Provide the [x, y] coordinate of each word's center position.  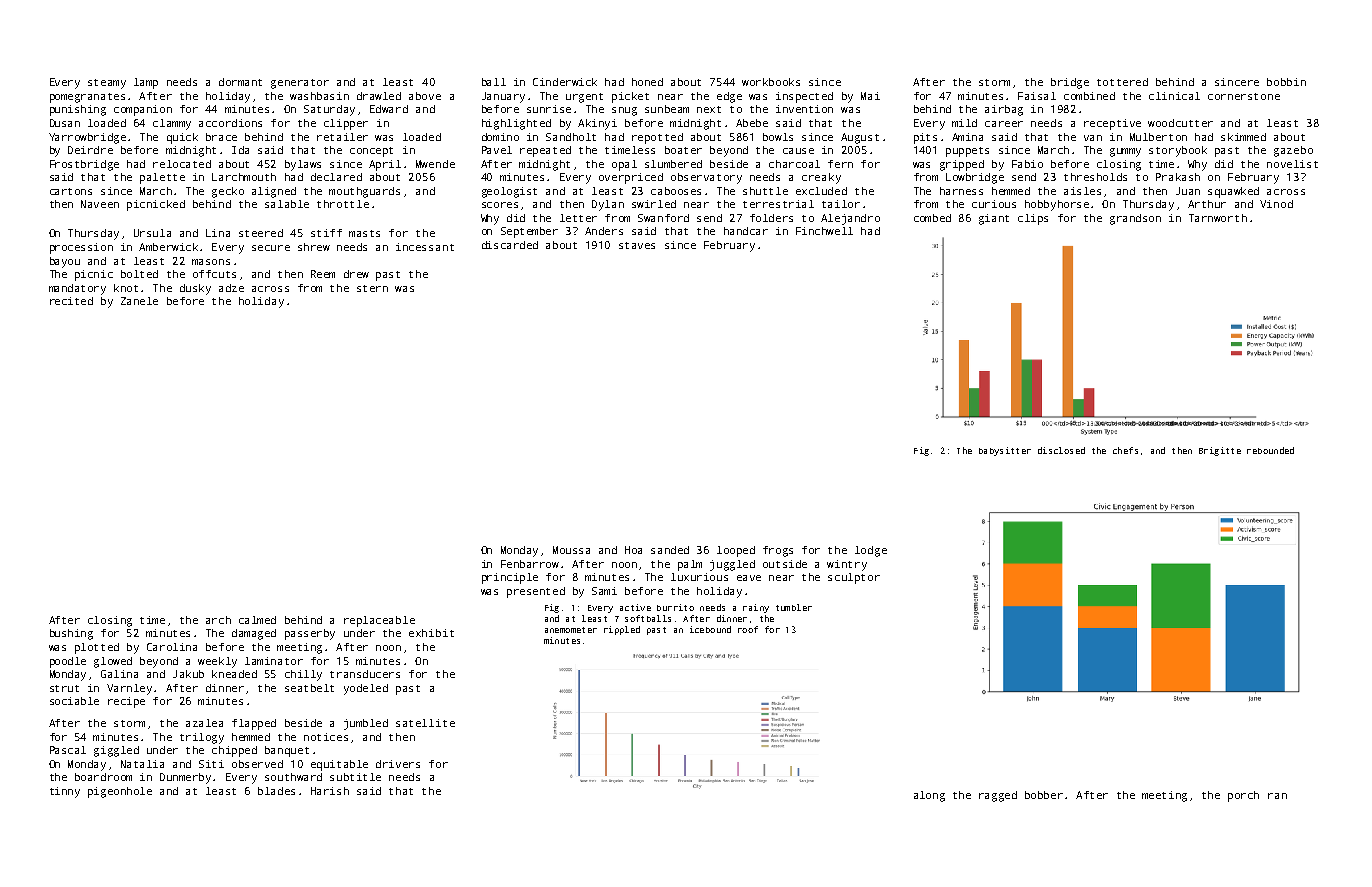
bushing [71, 634]
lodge [871, 551]
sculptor [854, 578]
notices [326, 737]
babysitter [1005, 451]
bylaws [303, 165]
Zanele [139, 301]
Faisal [1037, 96]
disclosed [1061, 450]
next [709, 109]
